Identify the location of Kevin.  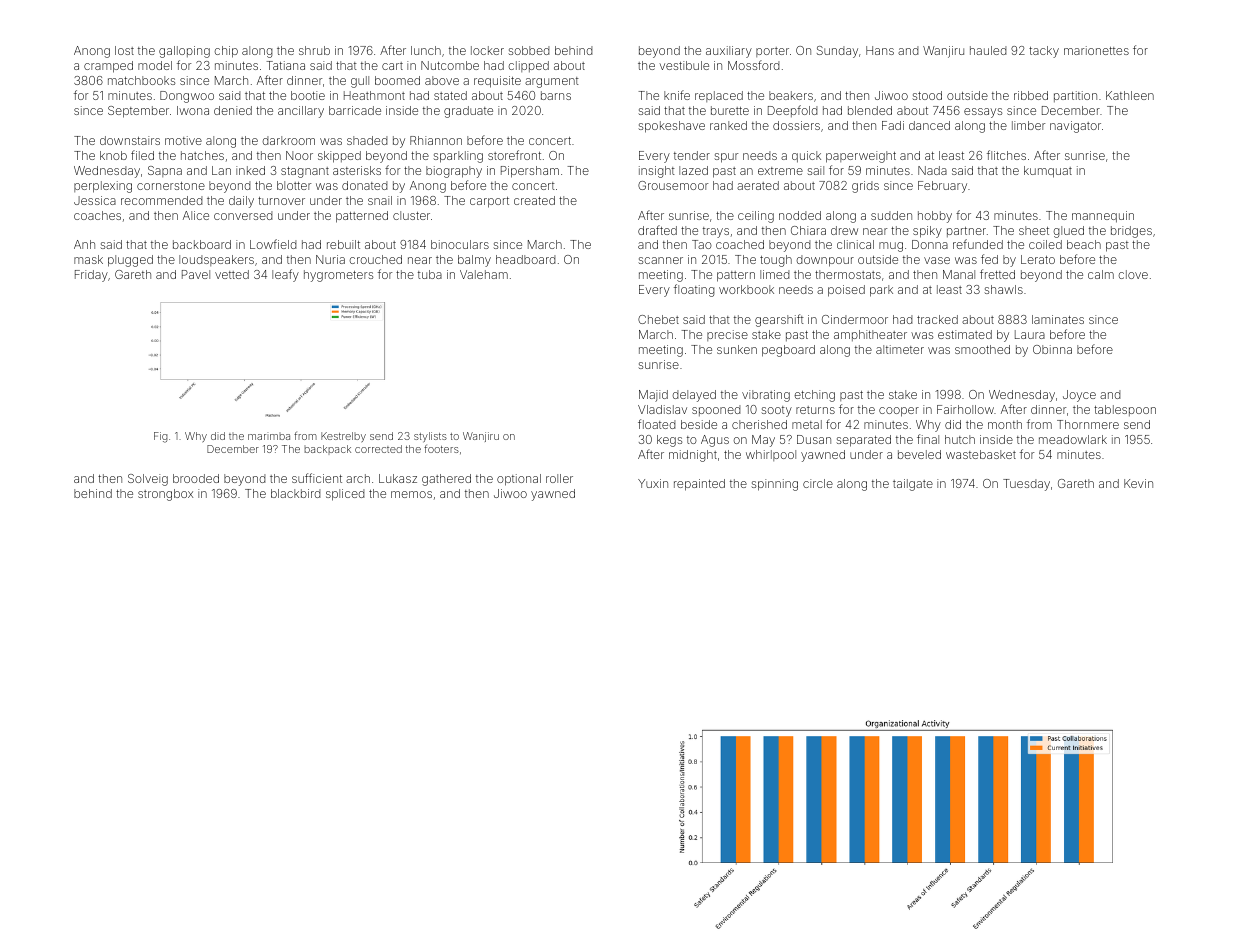
(1138, 483).
